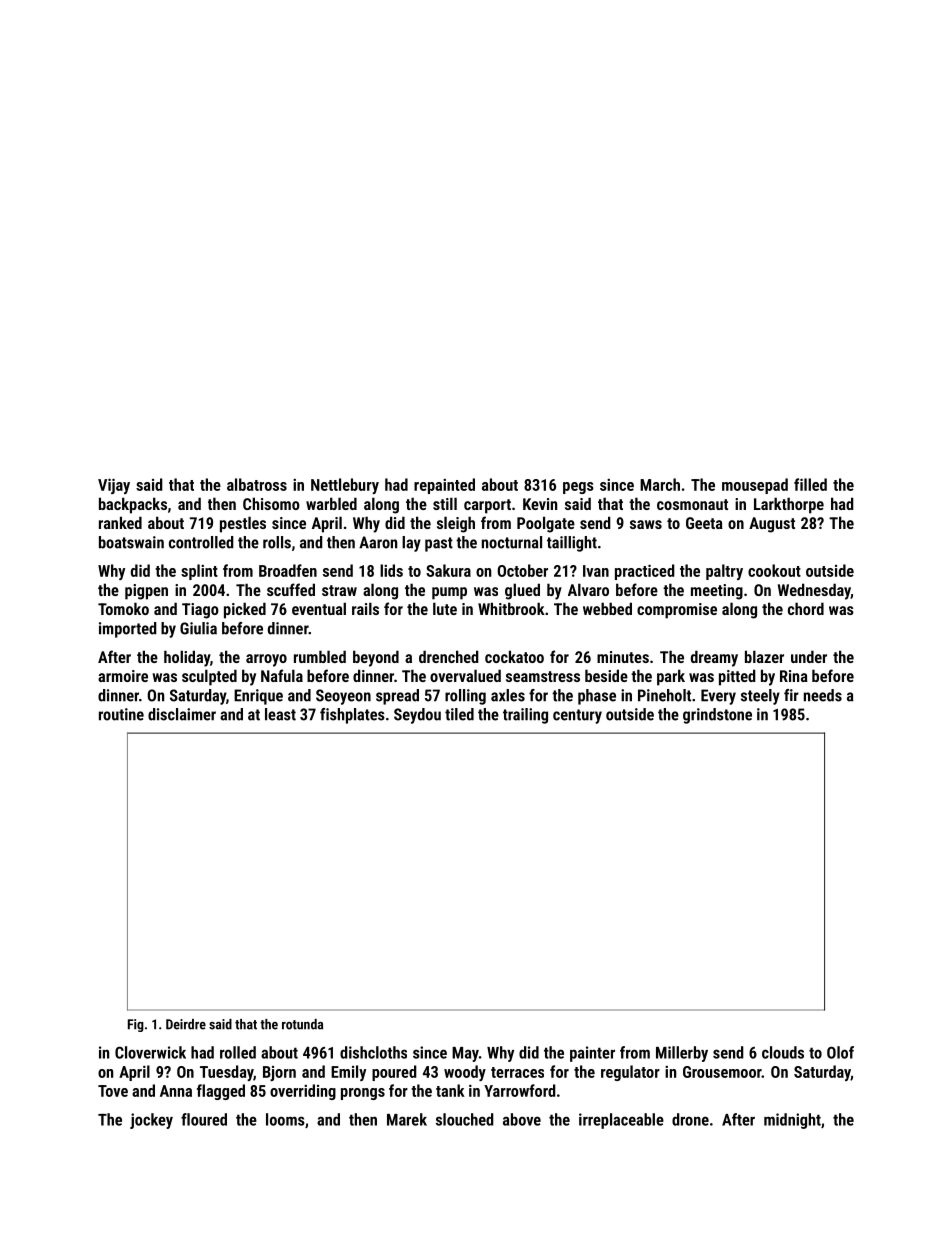  What do you see at coordinates (445, 608) in the screenshot?
I see `lute` at bounding box center [445, 608].
